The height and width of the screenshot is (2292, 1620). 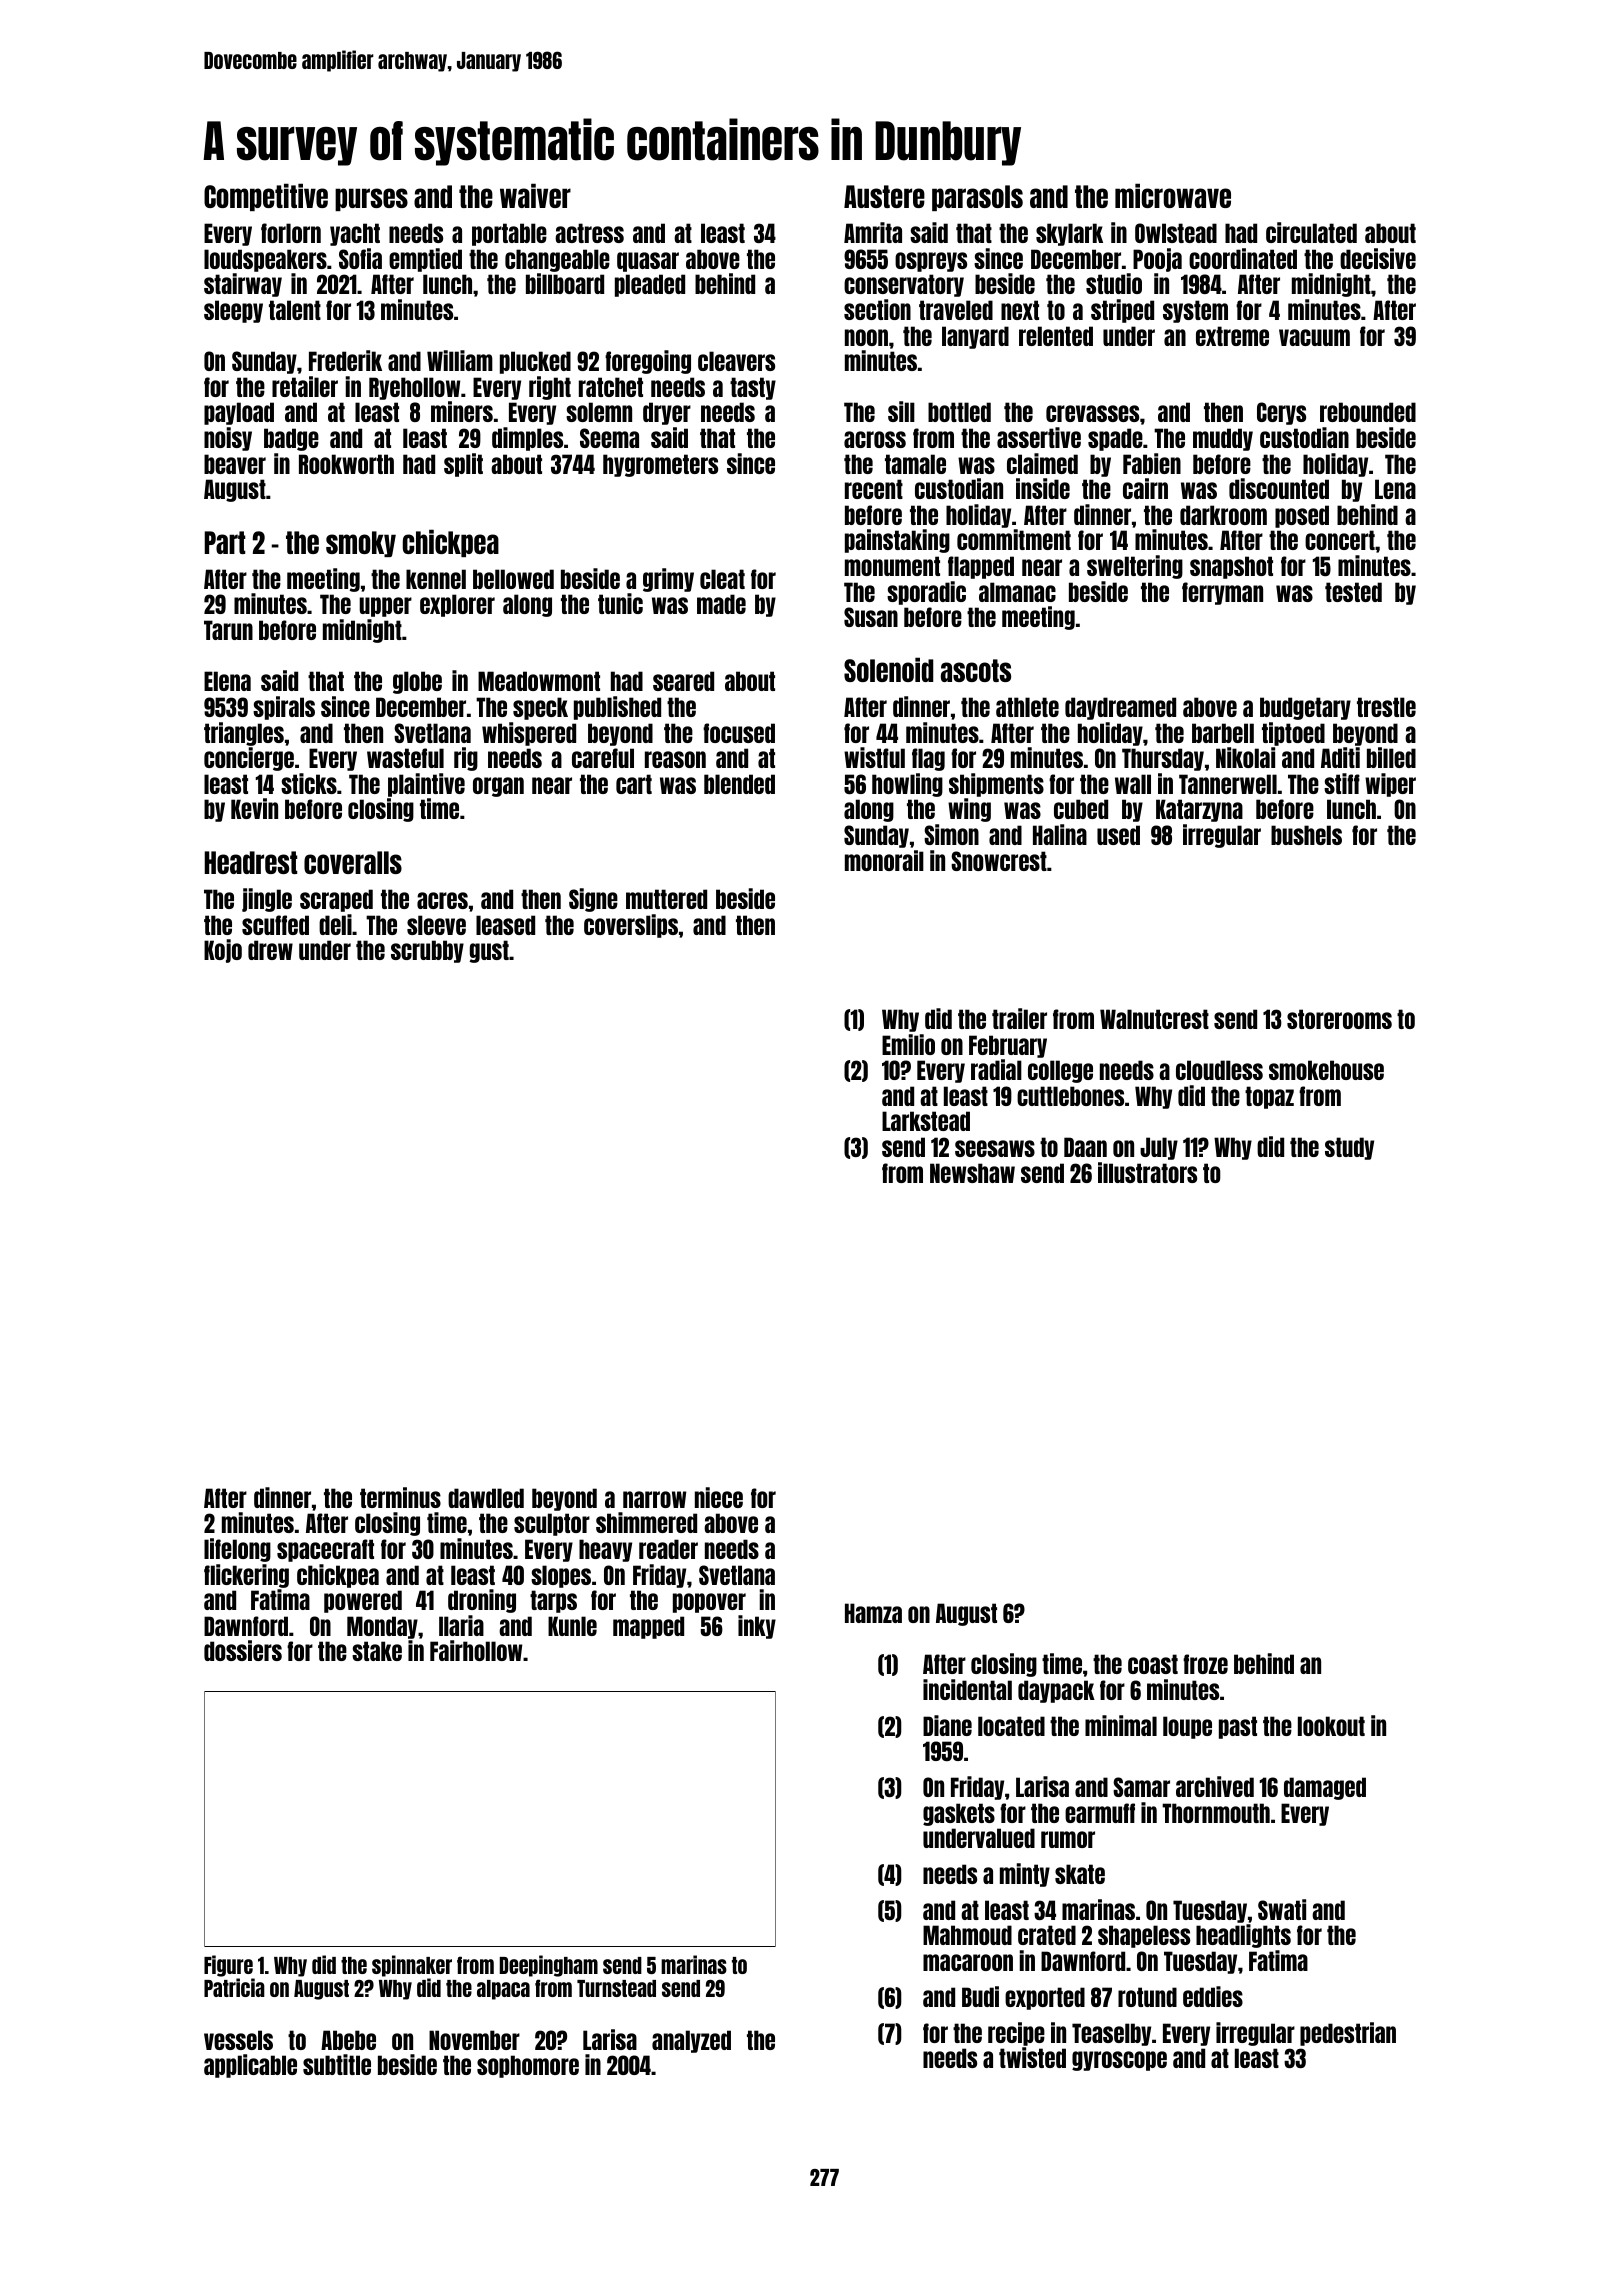 What do you see at coordinates (250, 862) in the screenshot?
I see `Headrest` at bounding box center [250, 862].
